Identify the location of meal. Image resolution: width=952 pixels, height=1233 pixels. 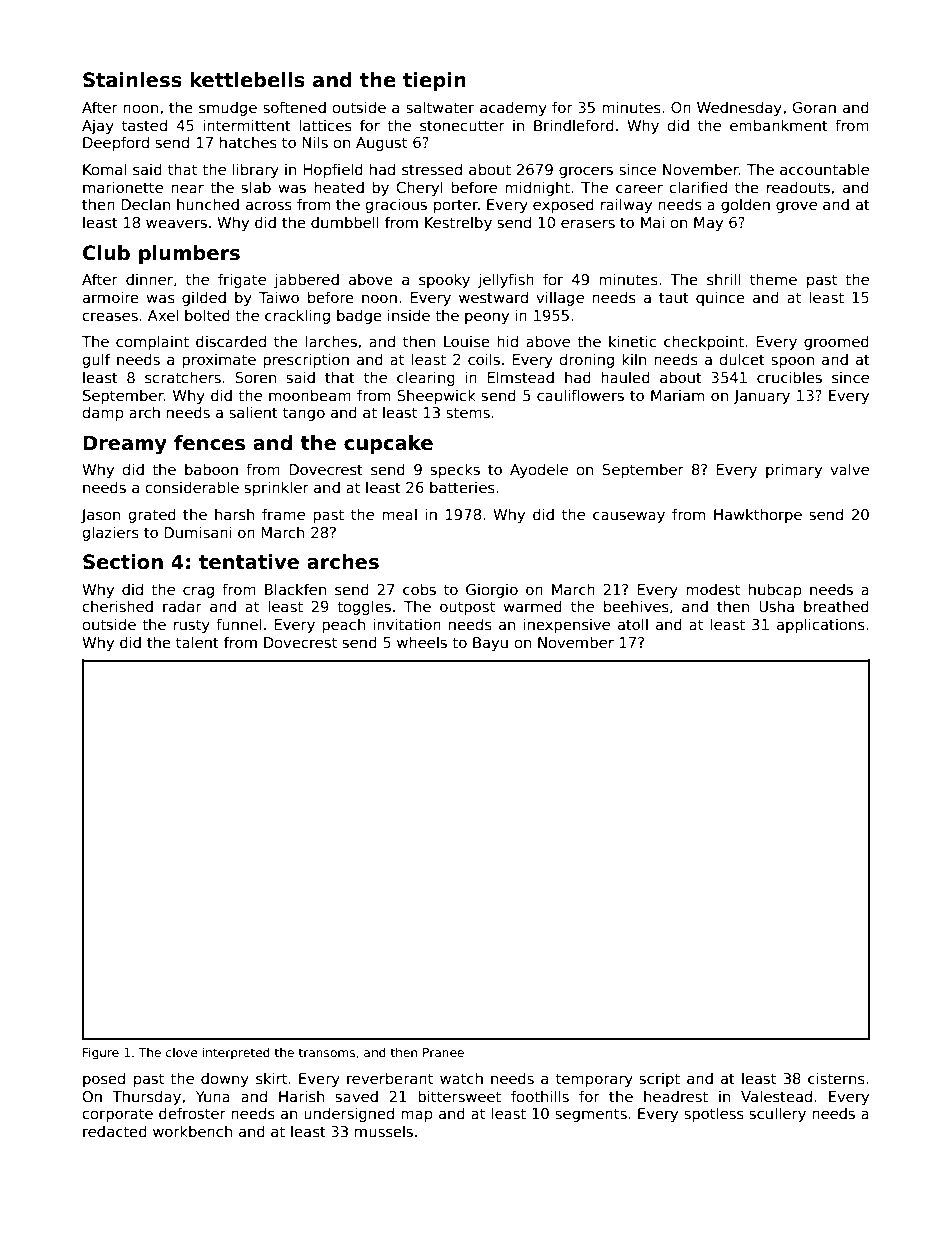
(399, 514).
